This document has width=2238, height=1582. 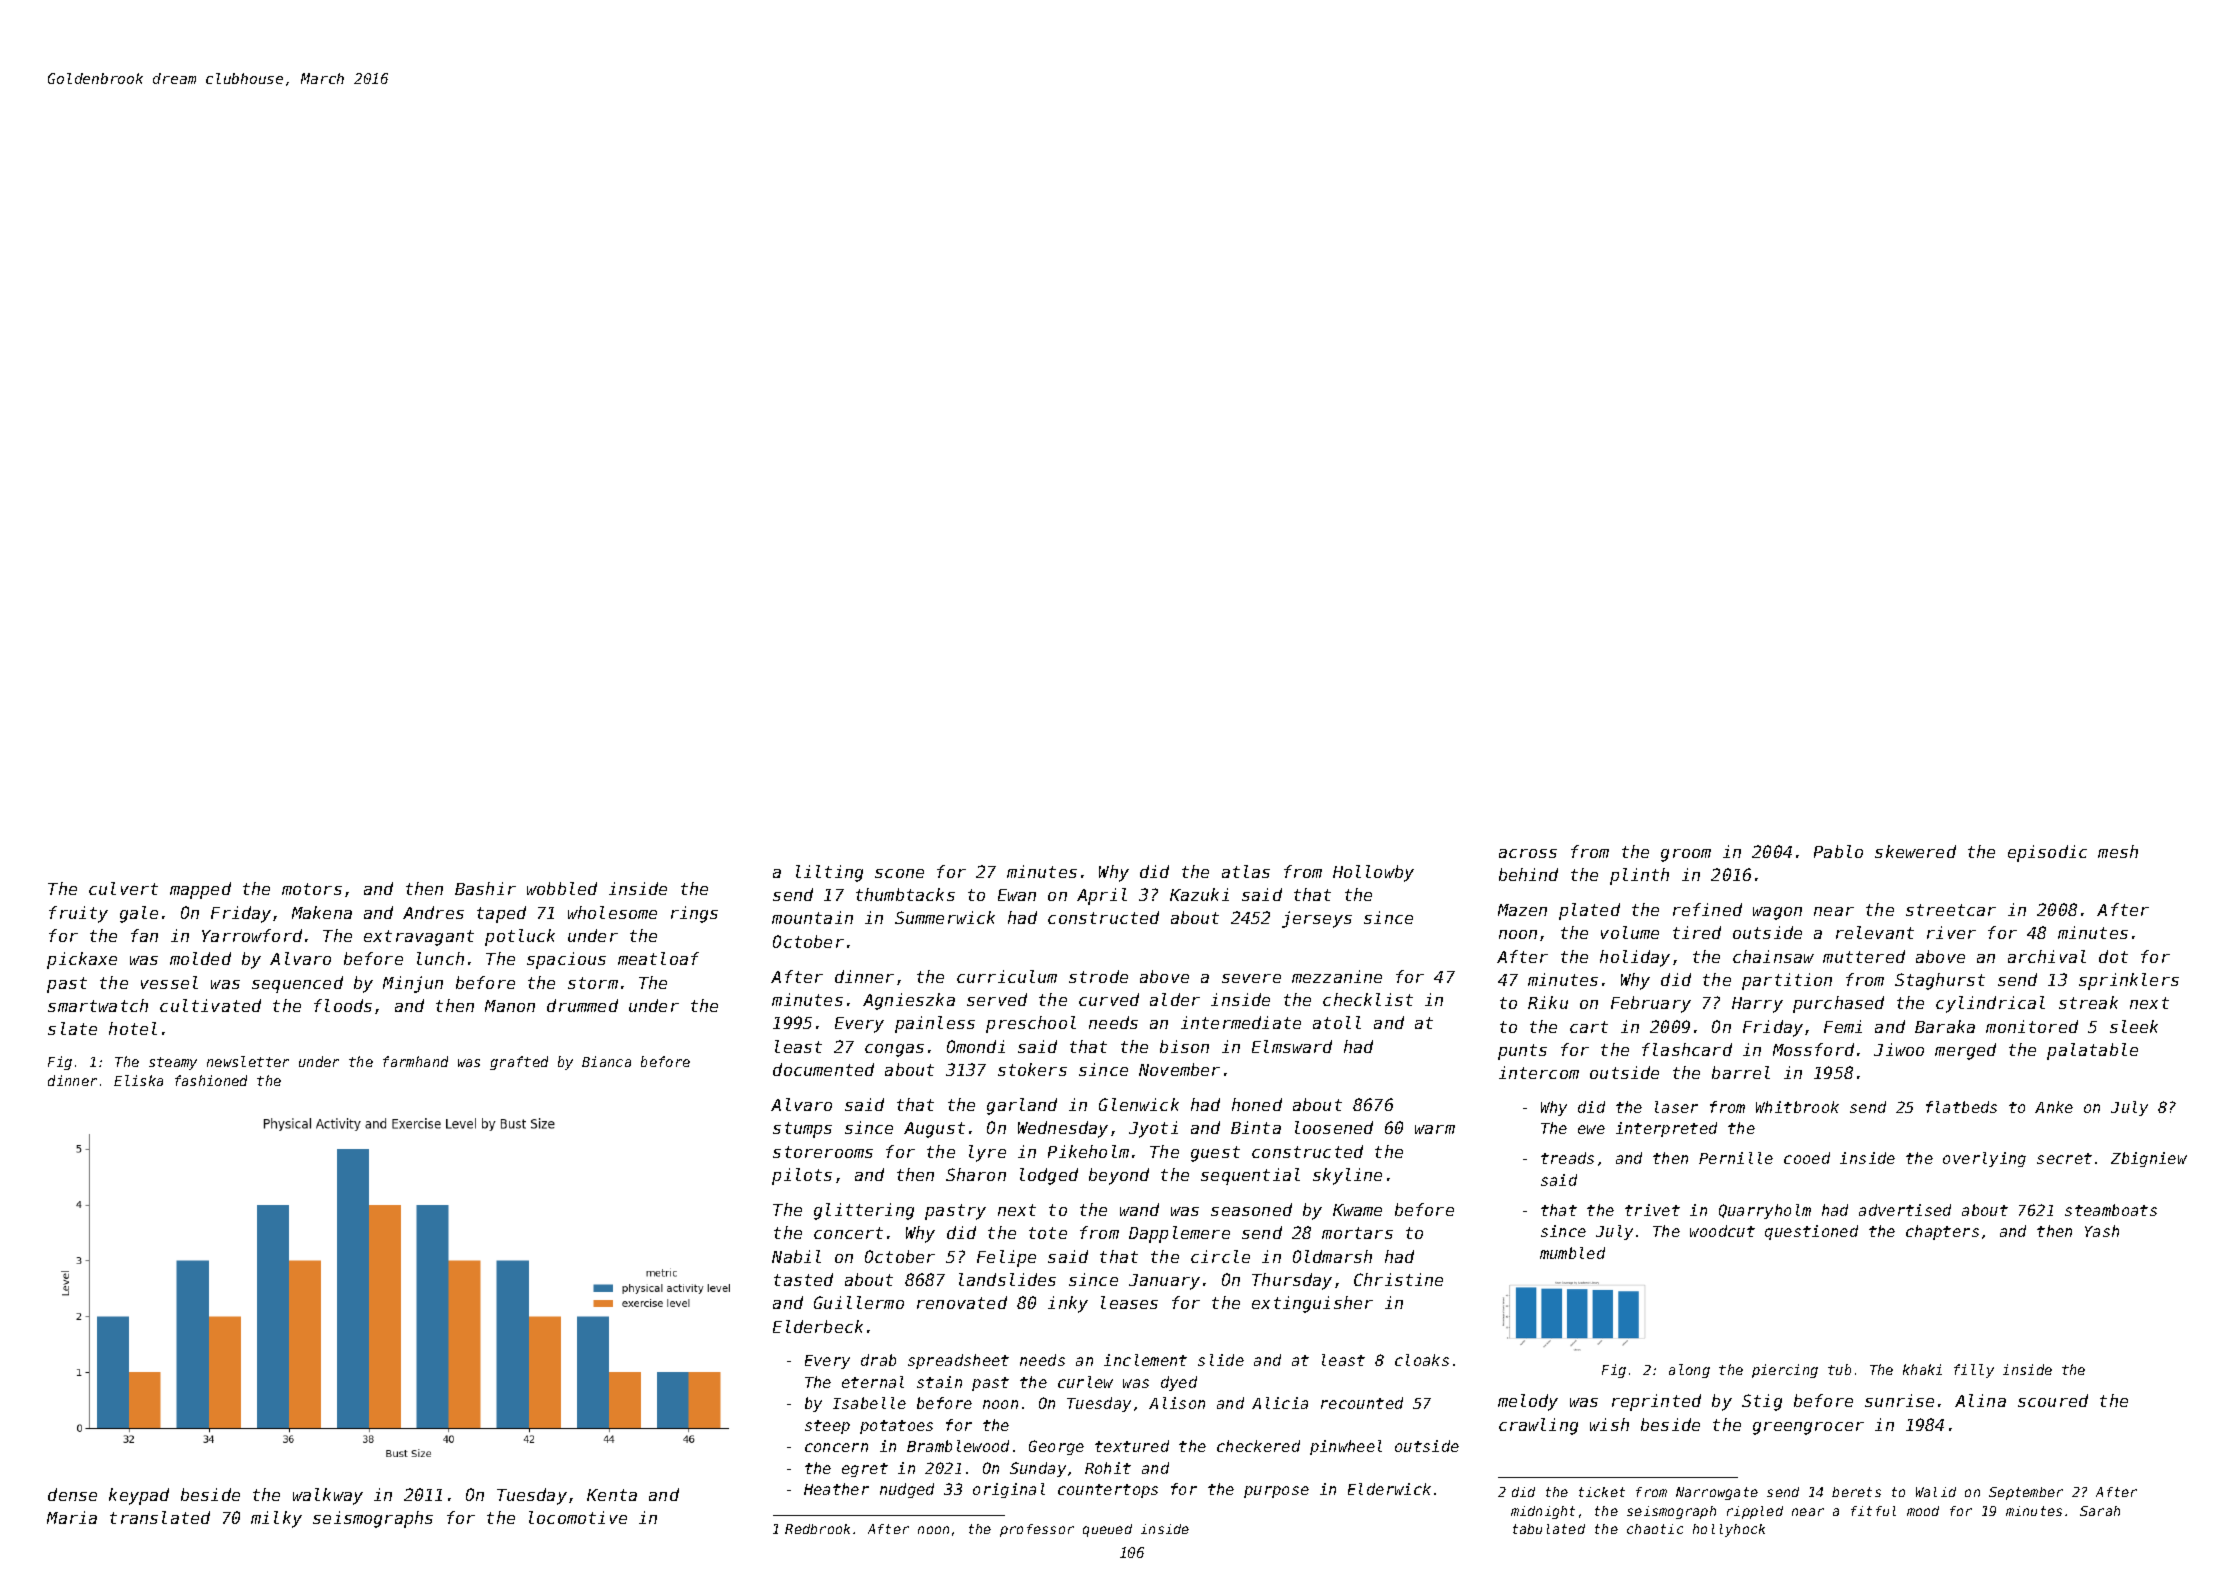 What do you see at coordinates (433, 912) in the document?
I see `Andres` at bounding box center [433, 912].
